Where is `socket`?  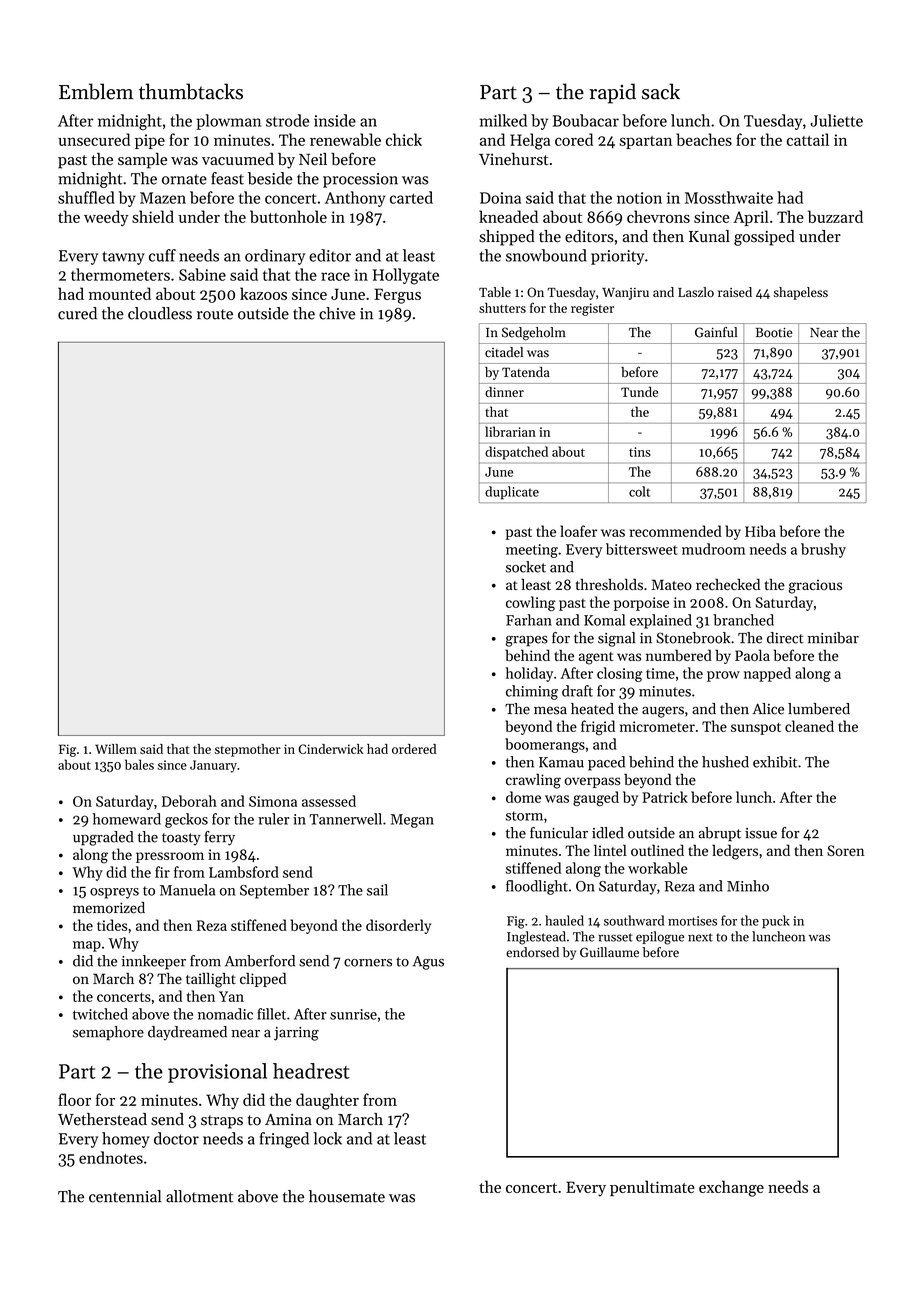
socket is located at coordinates (526, 567).
